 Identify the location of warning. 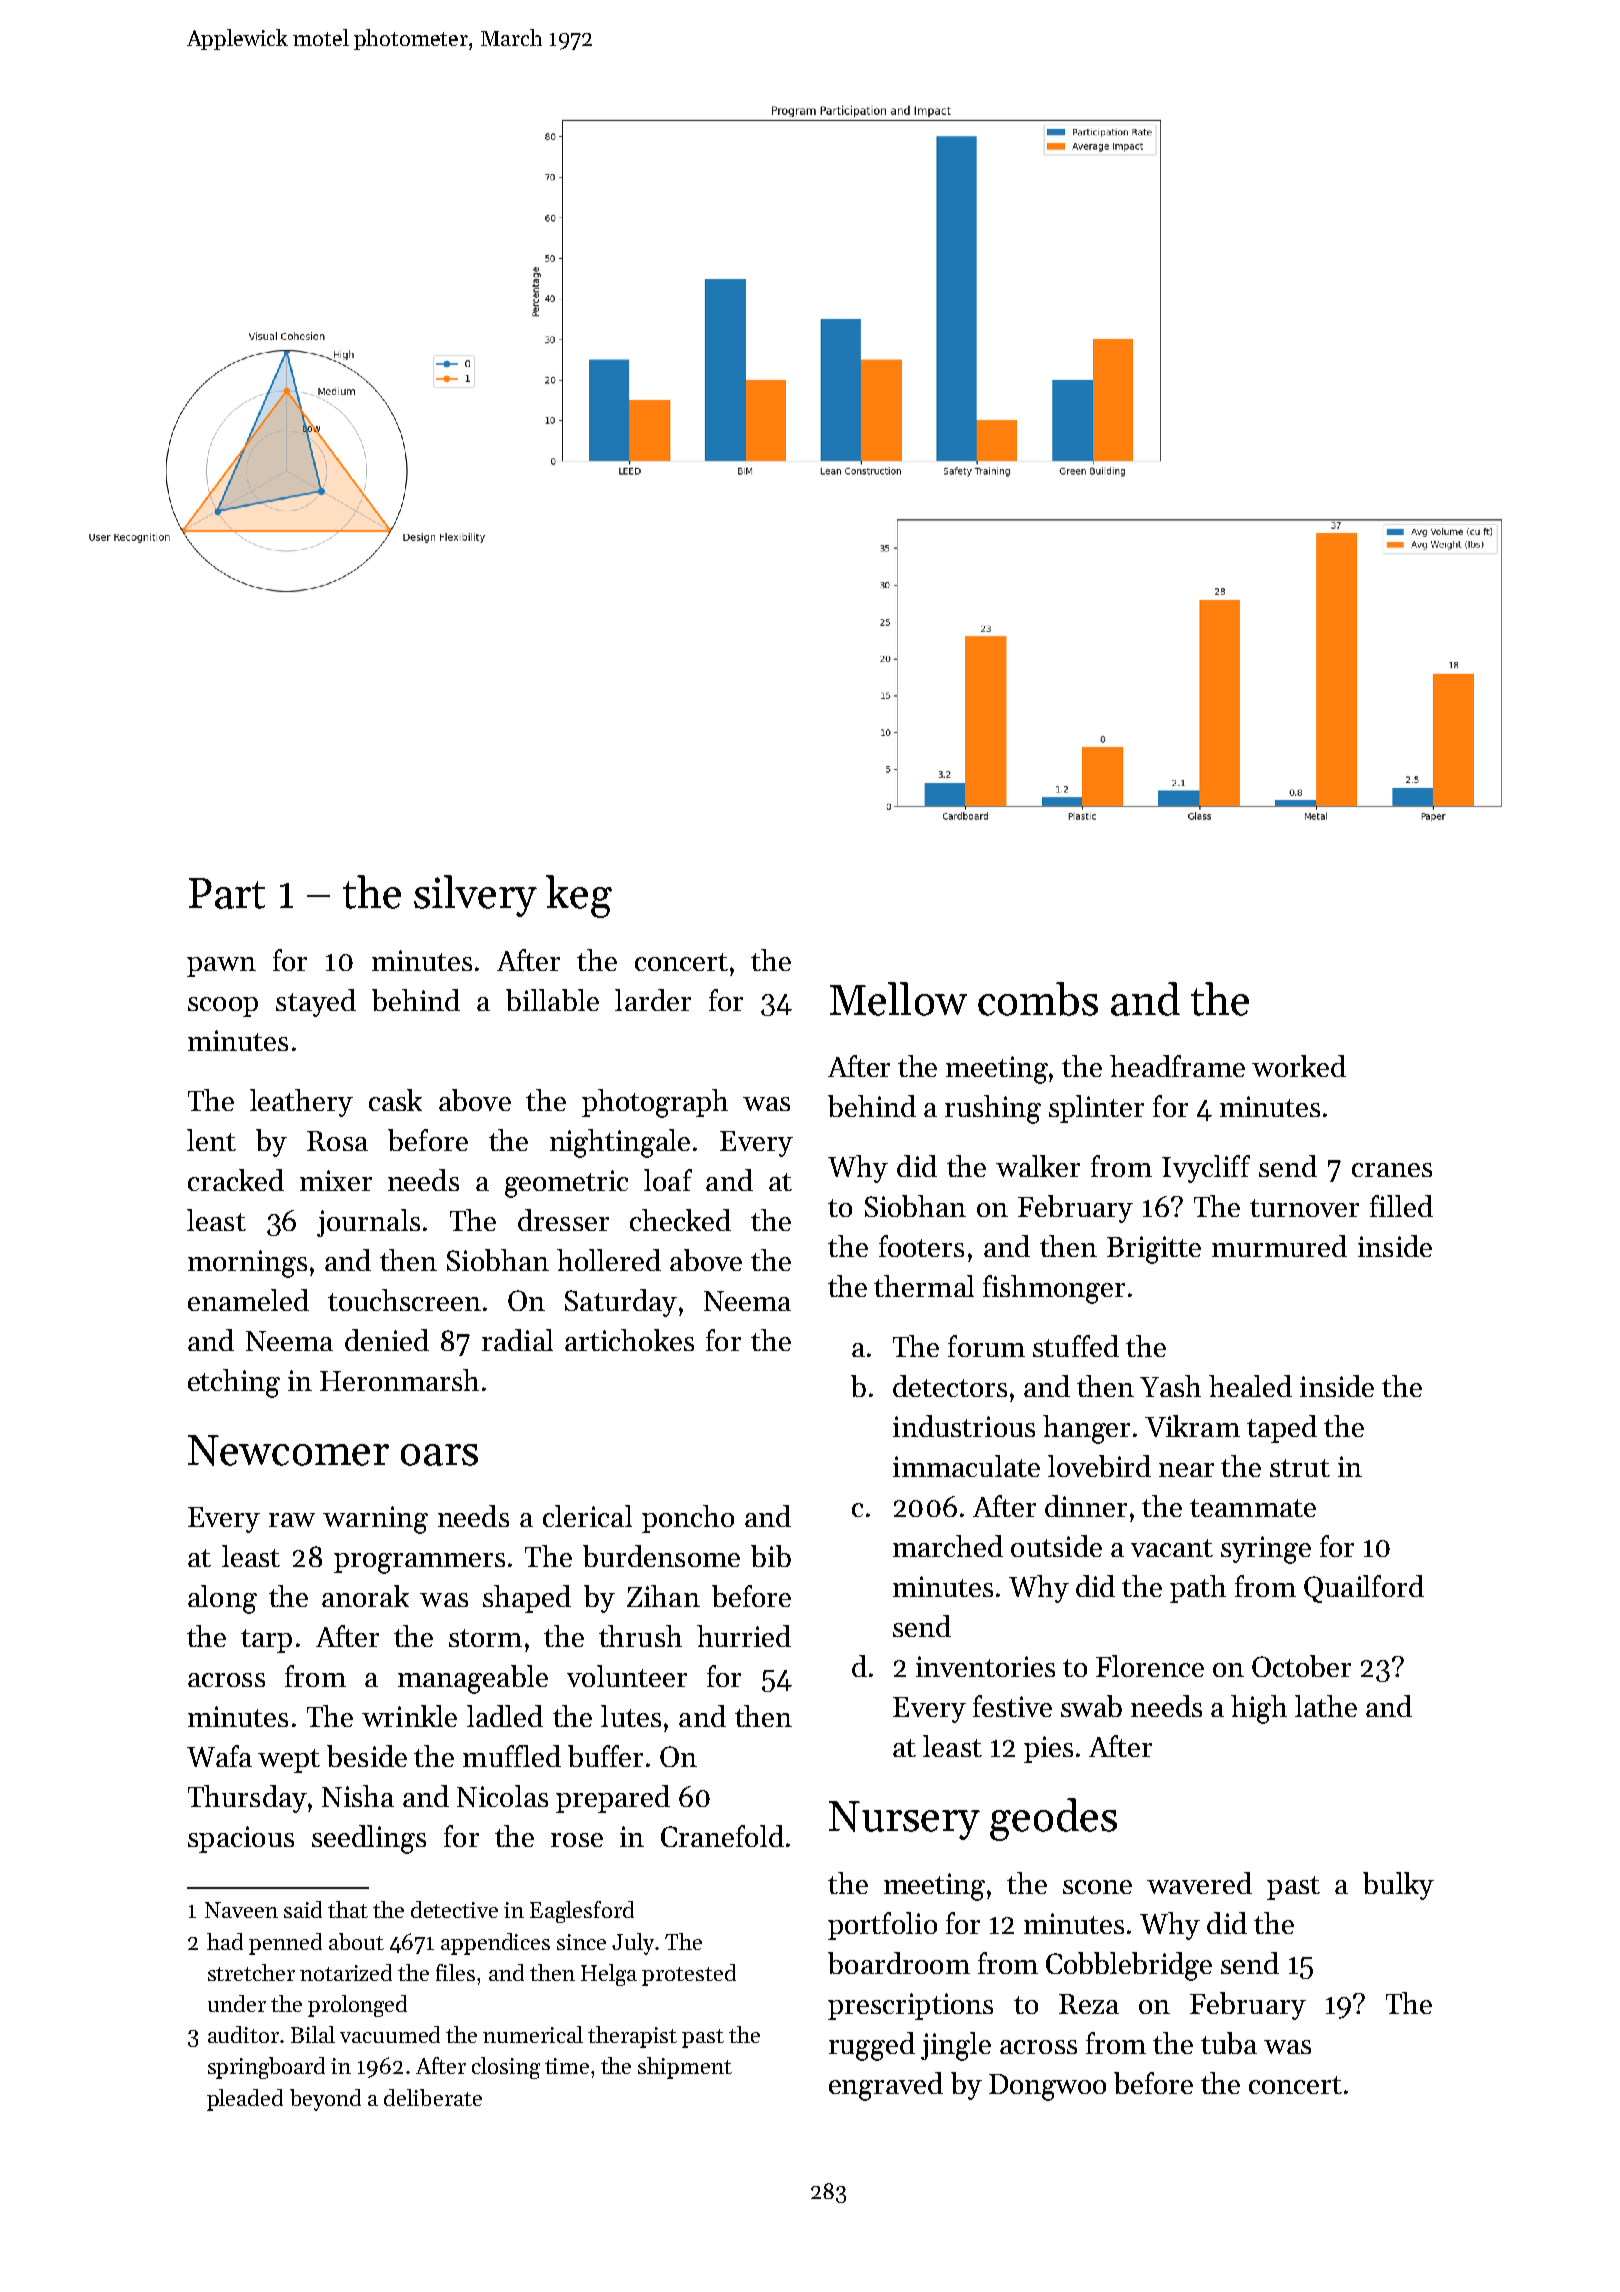
(375, 1520).
